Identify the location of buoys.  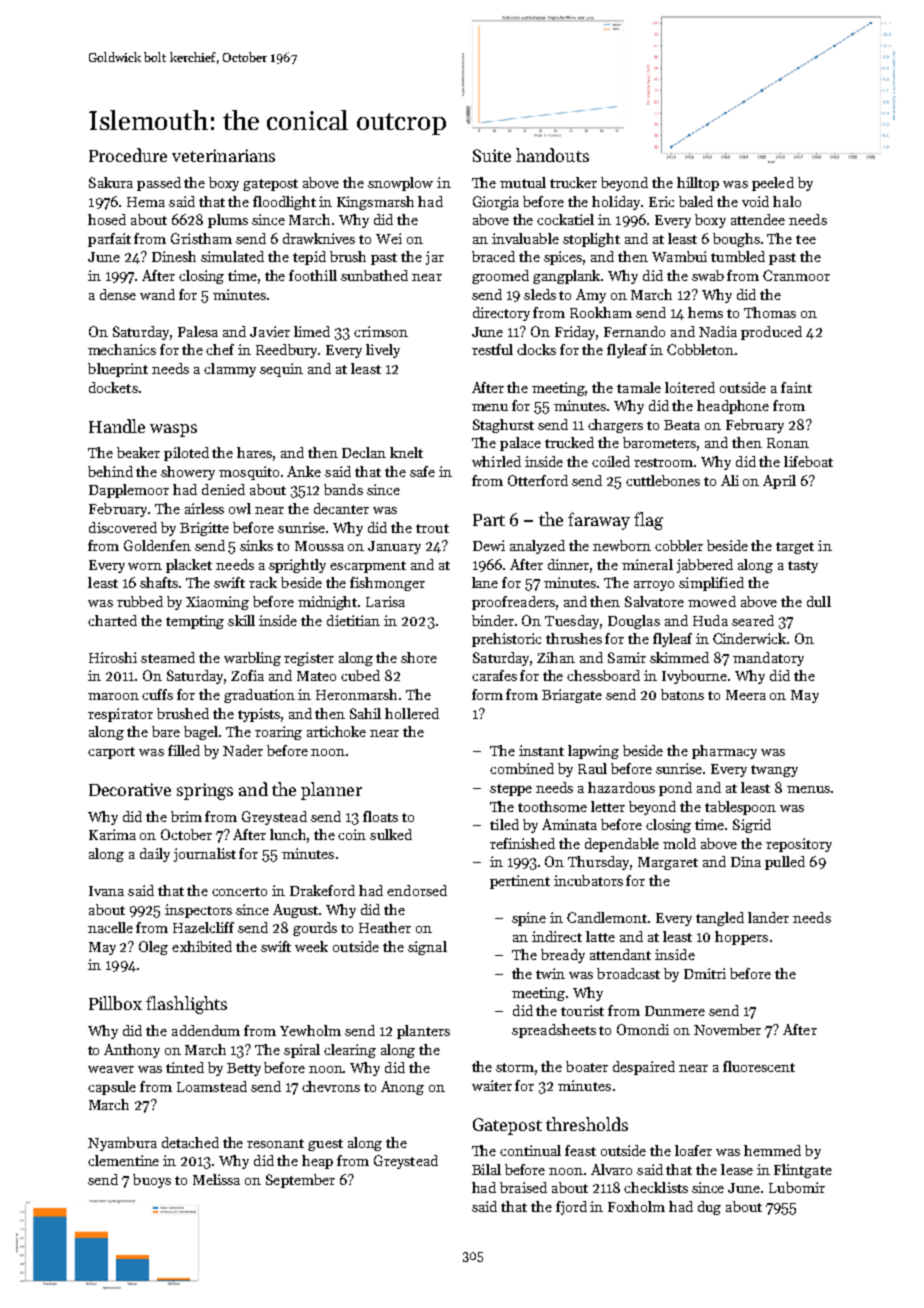
(152, 1181).
